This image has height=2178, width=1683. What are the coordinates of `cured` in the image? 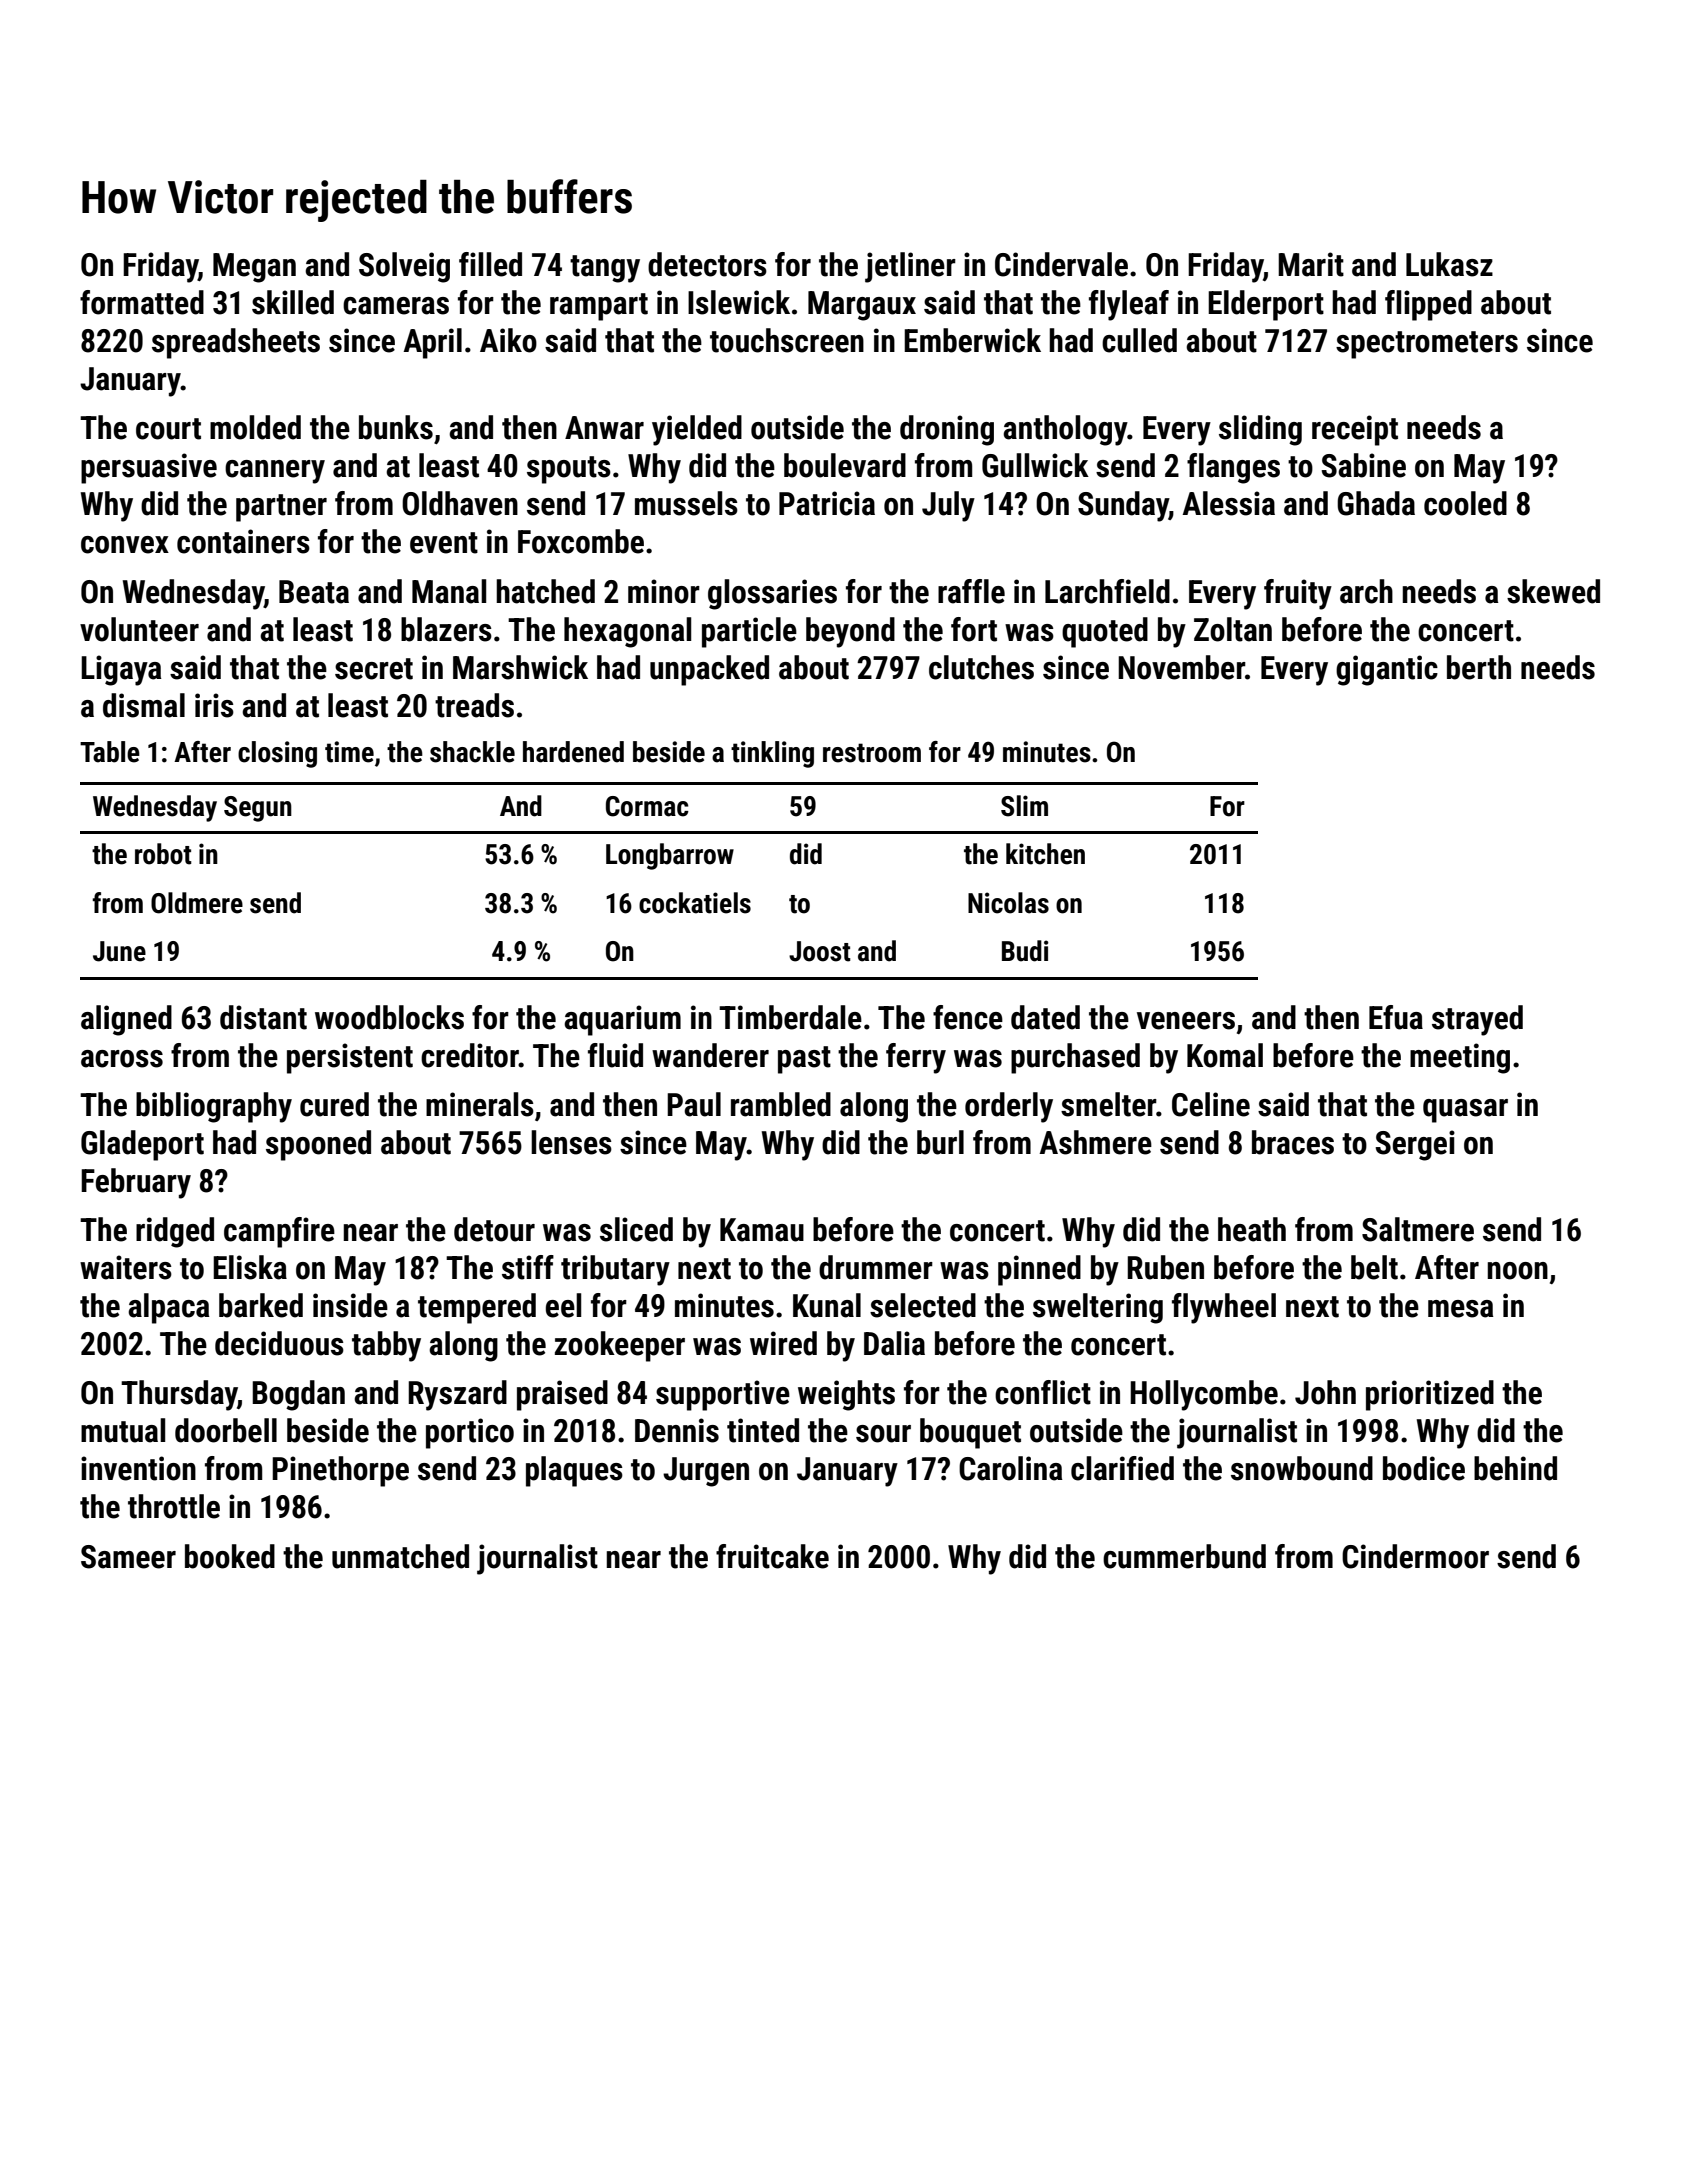 It's located at (334, 1104).
